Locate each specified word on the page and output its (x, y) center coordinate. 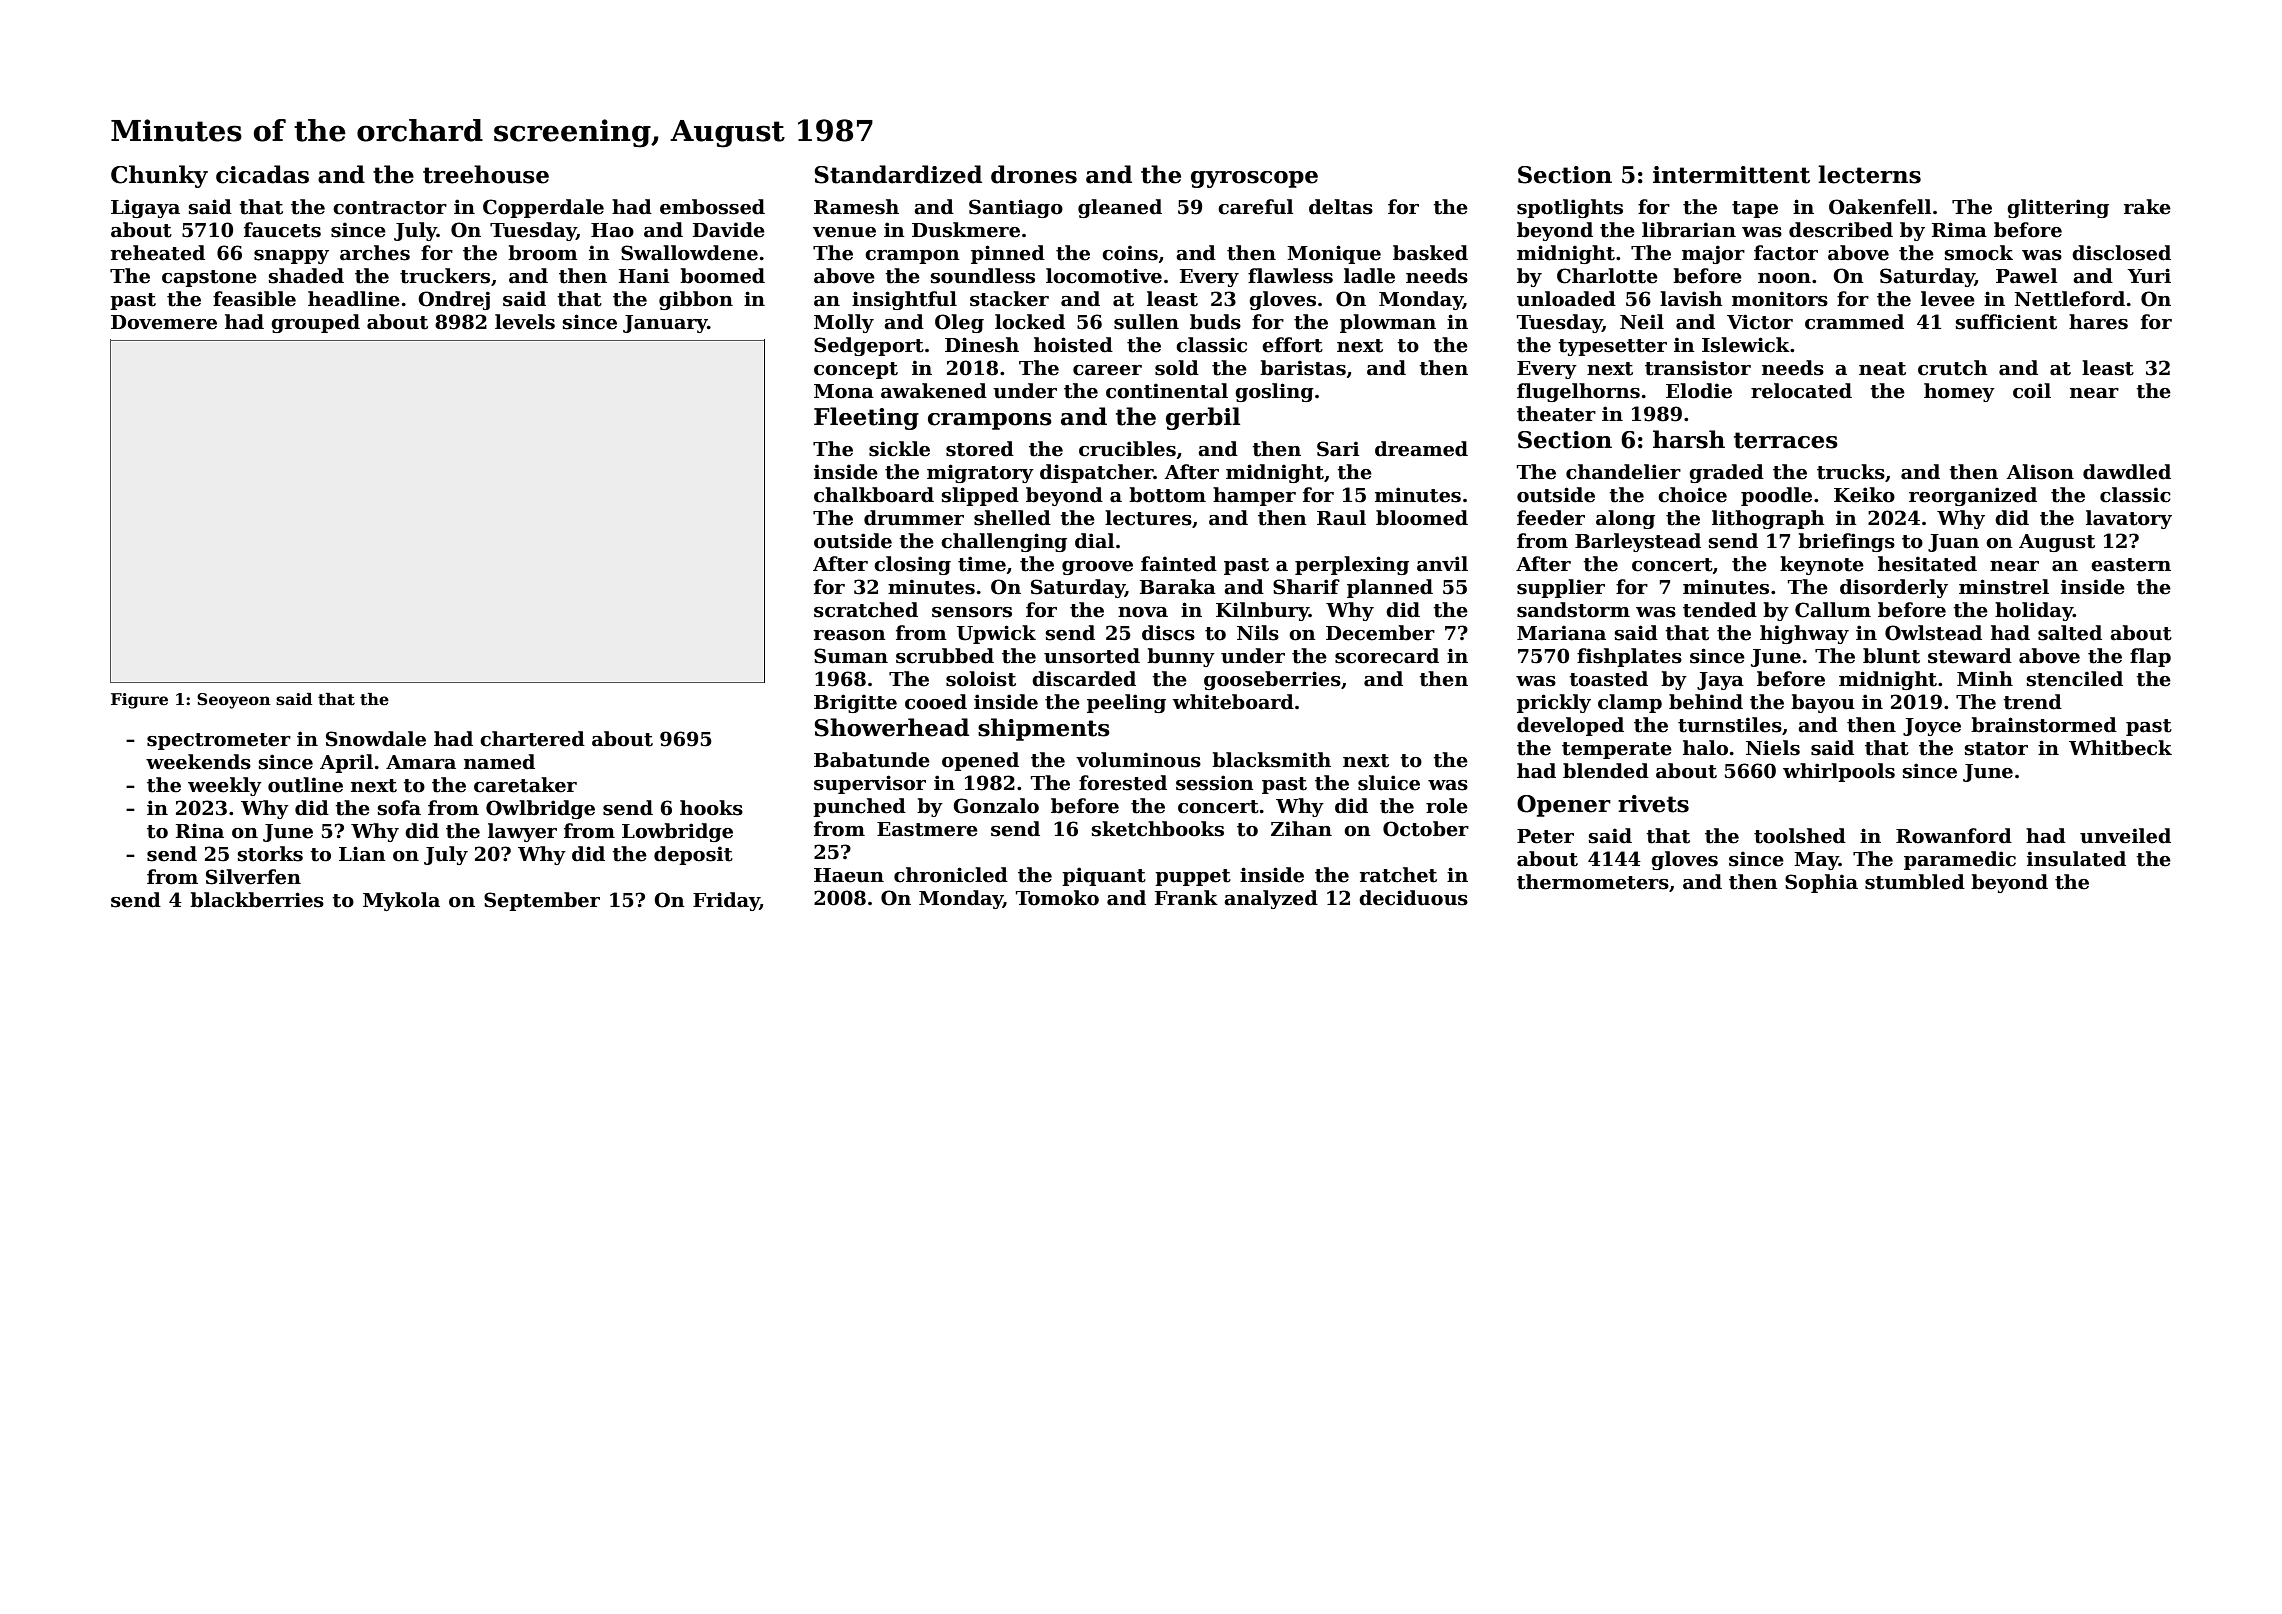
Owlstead (1933, 633)
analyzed (1271, 899)
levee (1948, 299)
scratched (866, 610)
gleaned (1120, 208)
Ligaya (145, 208)
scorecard (1387, 656)
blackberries (257, 900)
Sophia (1821, 883)
